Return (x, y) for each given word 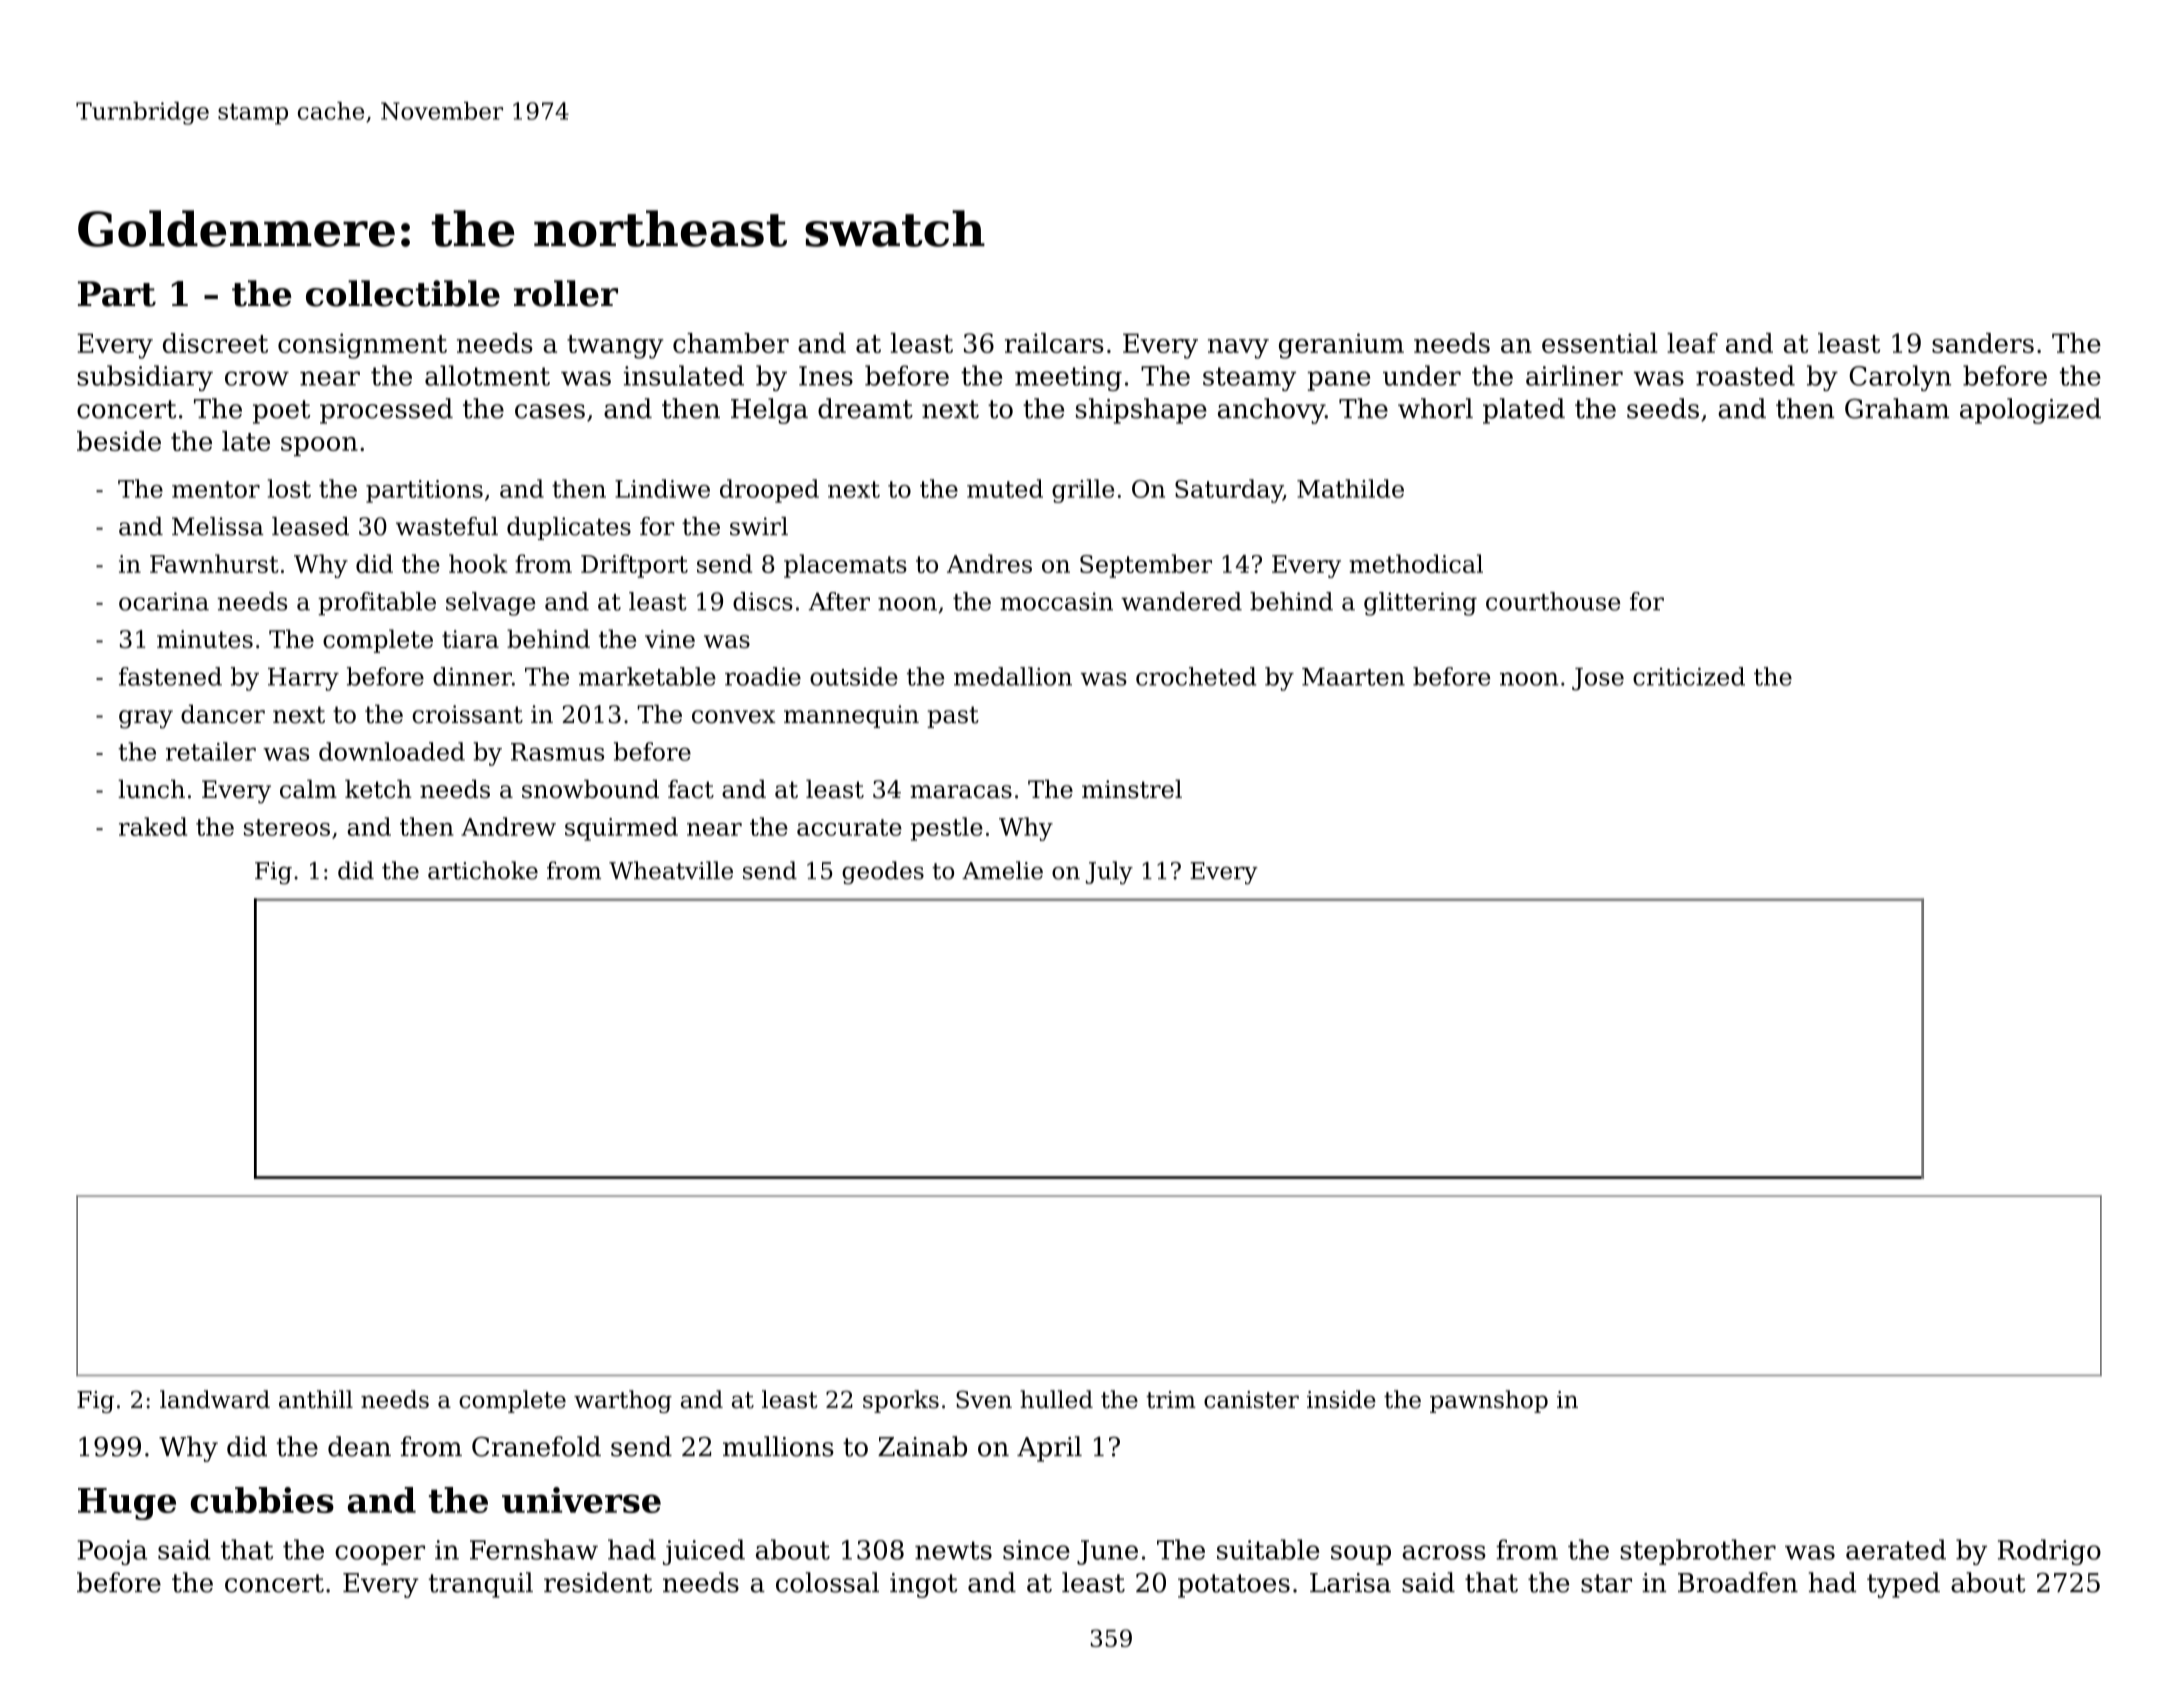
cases (550, 411)
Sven (984, 1399)
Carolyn (1900, 378)
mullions (778, 1446)
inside (1341, 1399)
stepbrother (1698, 1552)
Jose (1598, 679)
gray (146, 719)
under (1422, 375)
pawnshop (1489, 1401)
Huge (127, 1504)
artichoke (483, 870)
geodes (883, 873)
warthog (623, 1401)
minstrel (1132, 789)
